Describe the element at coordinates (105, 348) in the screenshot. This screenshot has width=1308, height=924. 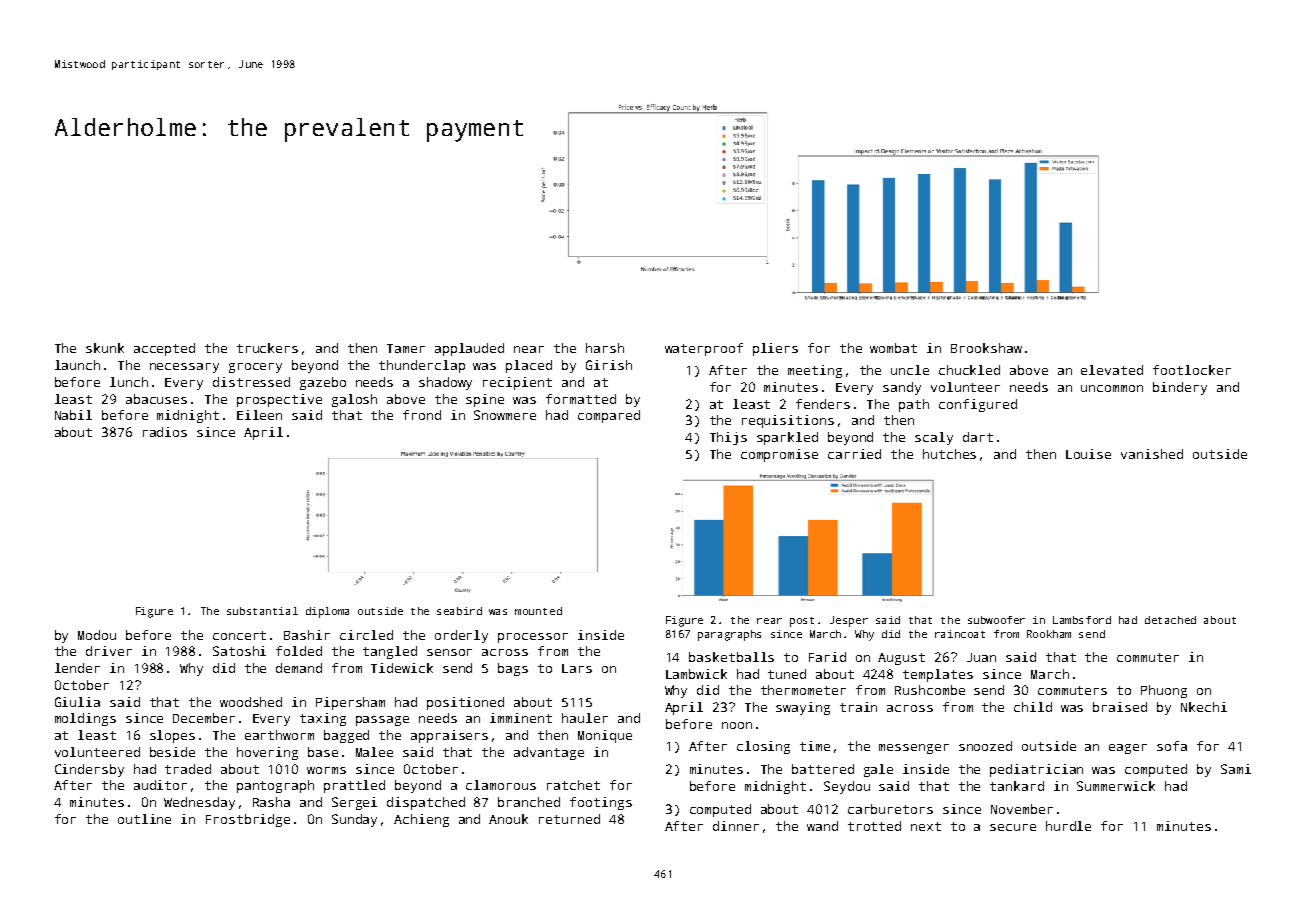
I see `skunk` at that location.
